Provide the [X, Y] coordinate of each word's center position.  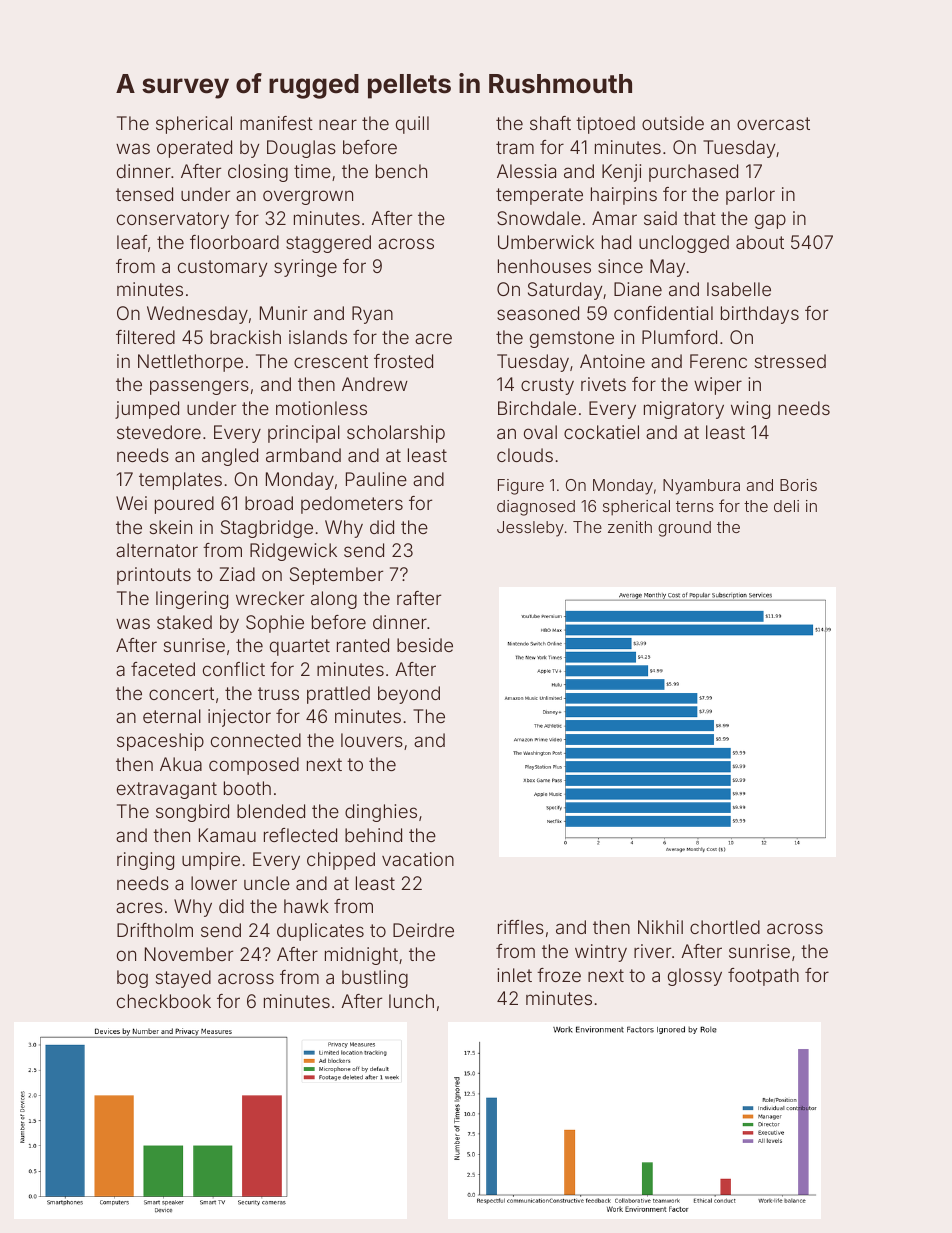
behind [373, 835]
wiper [718, 386]
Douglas [301, 149]
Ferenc [718, 361]
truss [278, 693]
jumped [147, 410]
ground [684, 529]
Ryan [372, 315]
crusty [547, 386]
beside [425, 645]
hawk [306, 906]
